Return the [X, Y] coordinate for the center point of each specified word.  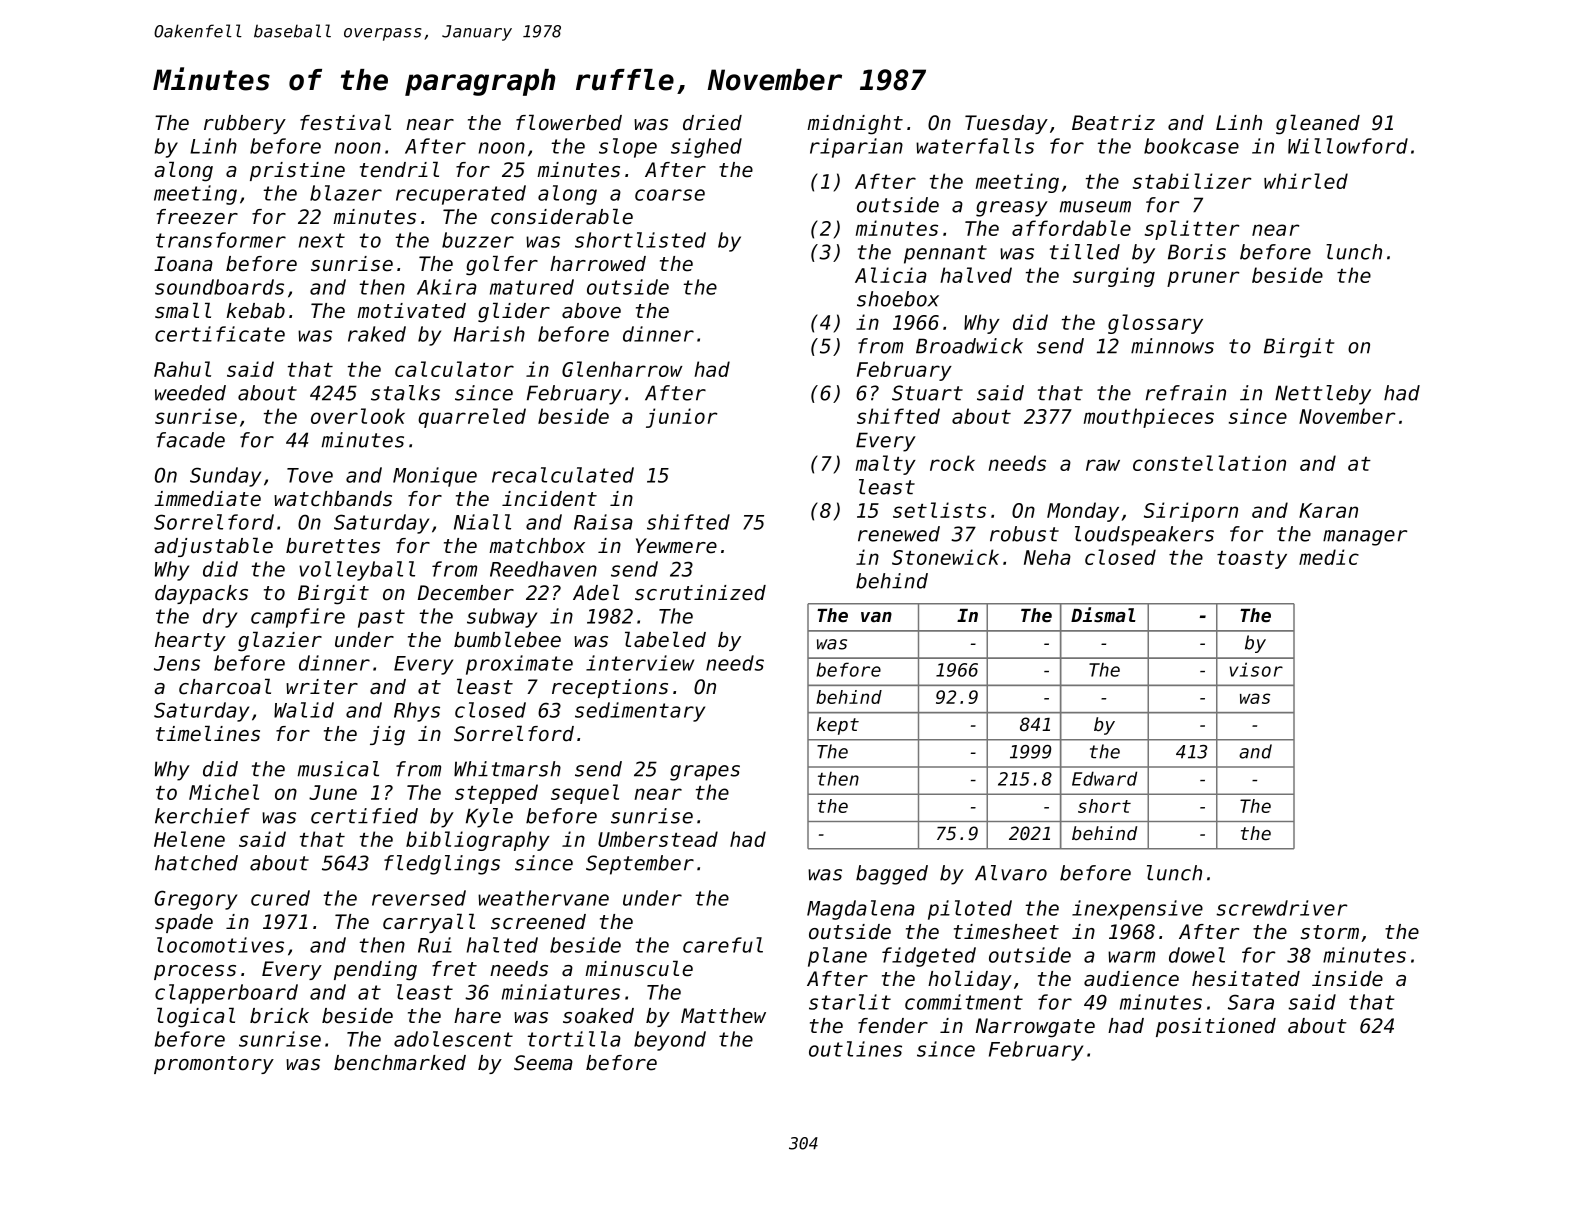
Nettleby [1323, 395]
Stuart [927, 393]
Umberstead [658, 839]
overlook [358, 416]
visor [1256, 669]
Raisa [603, 522]
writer [322, 687]
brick [279, 1016]
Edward [1104, 778]
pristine [297, 171]
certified [364, 816]
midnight [855, 125]
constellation [1209, 463]
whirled [1306, 181]
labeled [665, 640]
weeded [190, 393]
